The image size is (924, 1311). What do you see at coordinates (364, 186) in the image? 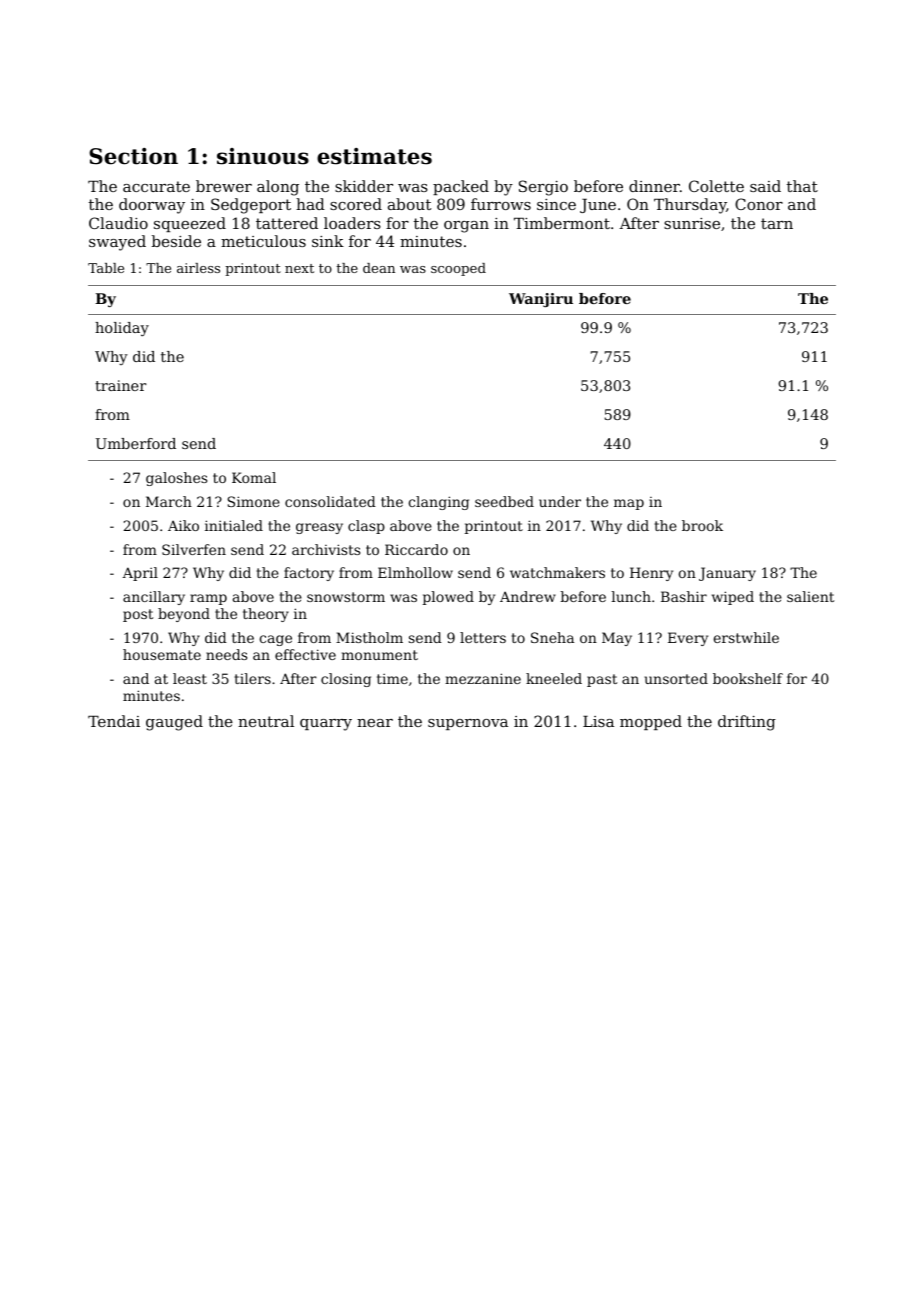
I see `skidder` at bounding box center [364, 186].
